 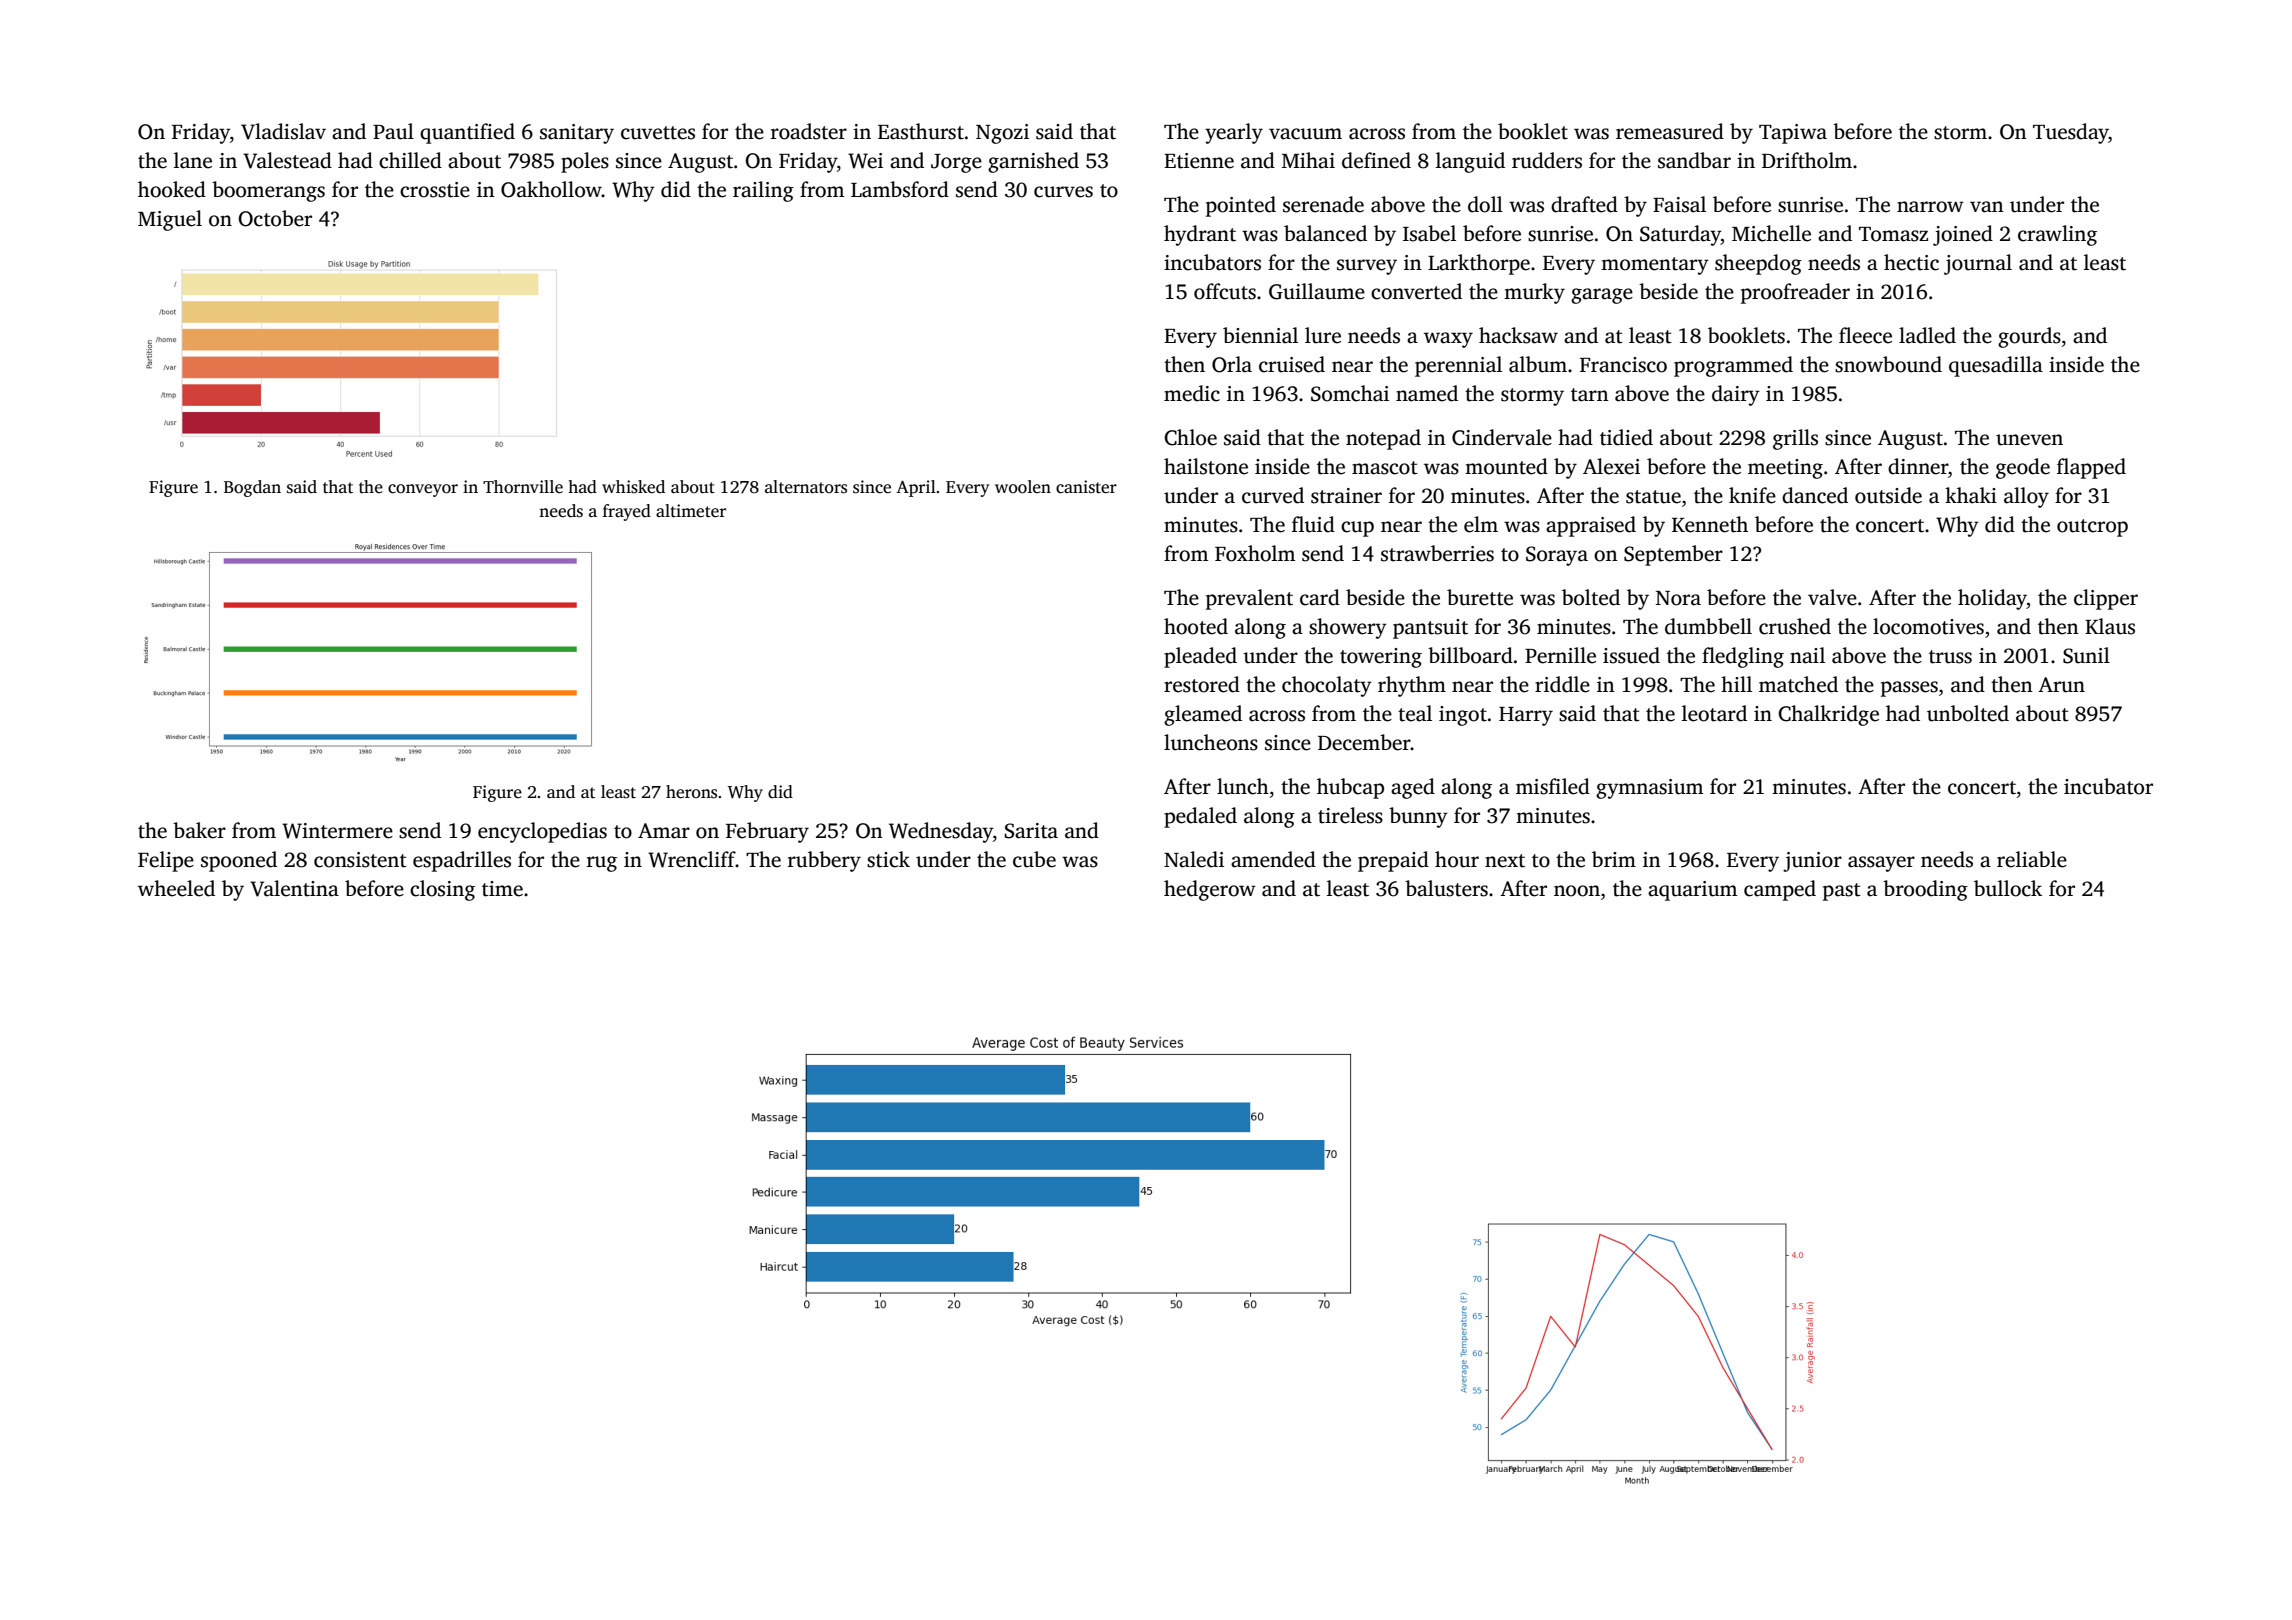 I want to click on Orla, so click(x=1232, y=364).
